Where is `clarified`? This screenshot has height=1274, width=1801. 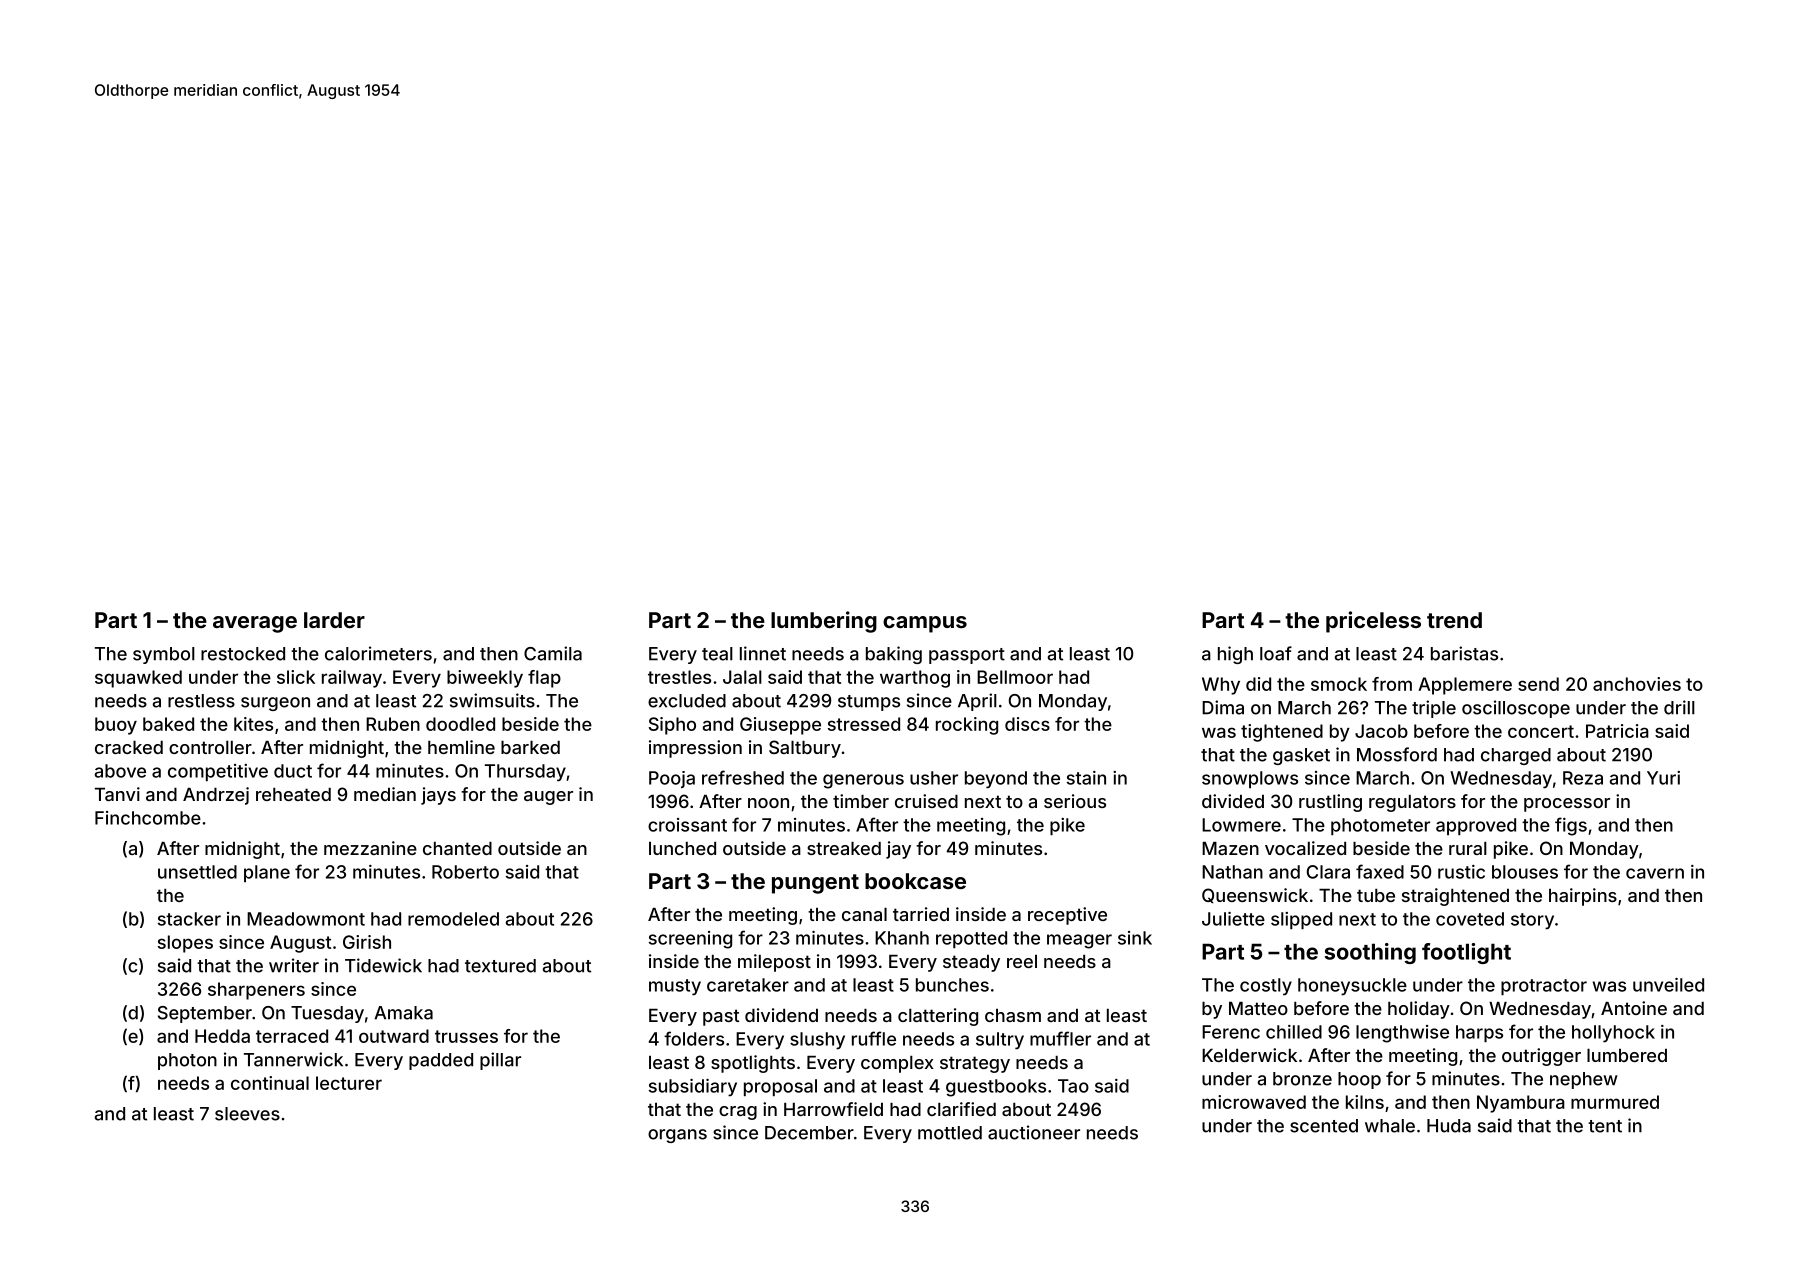 clarified is located at coordinates (961, 1109).
